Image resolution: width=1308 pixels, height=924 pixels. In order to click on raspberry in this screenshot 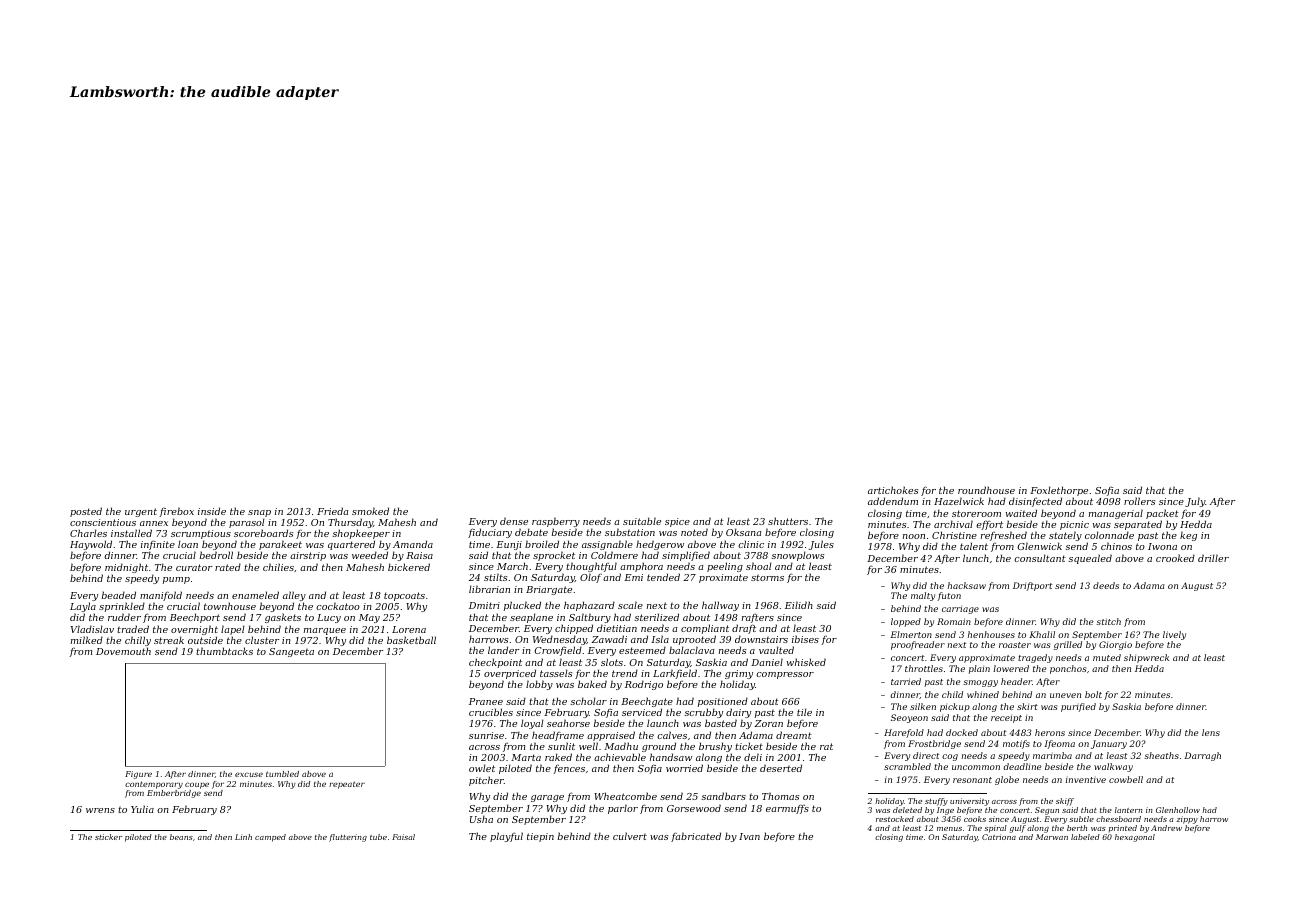, I will do `click(556, 523)`.
